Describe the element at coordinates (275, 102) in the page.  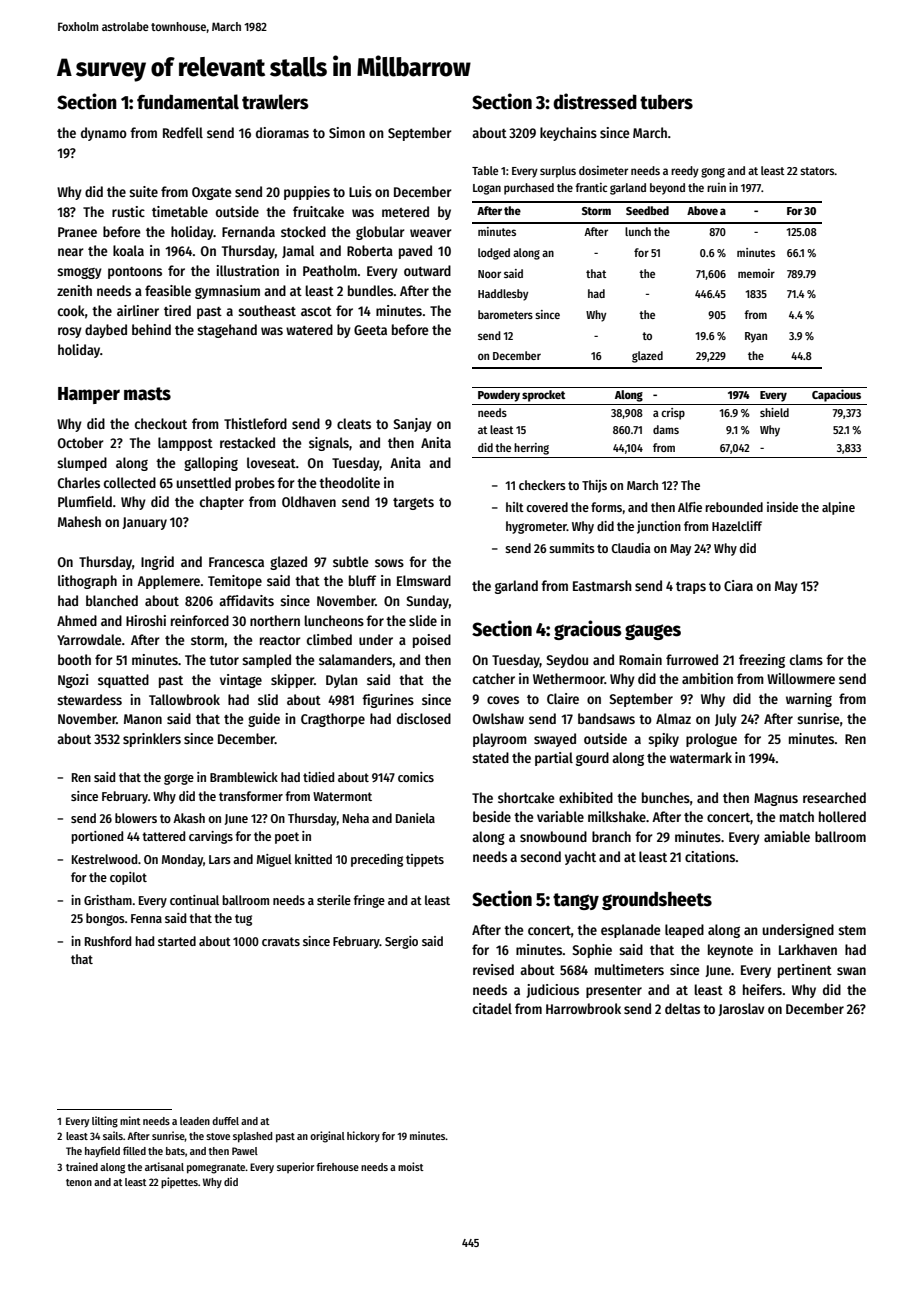
I see `trawlers` at that location.
